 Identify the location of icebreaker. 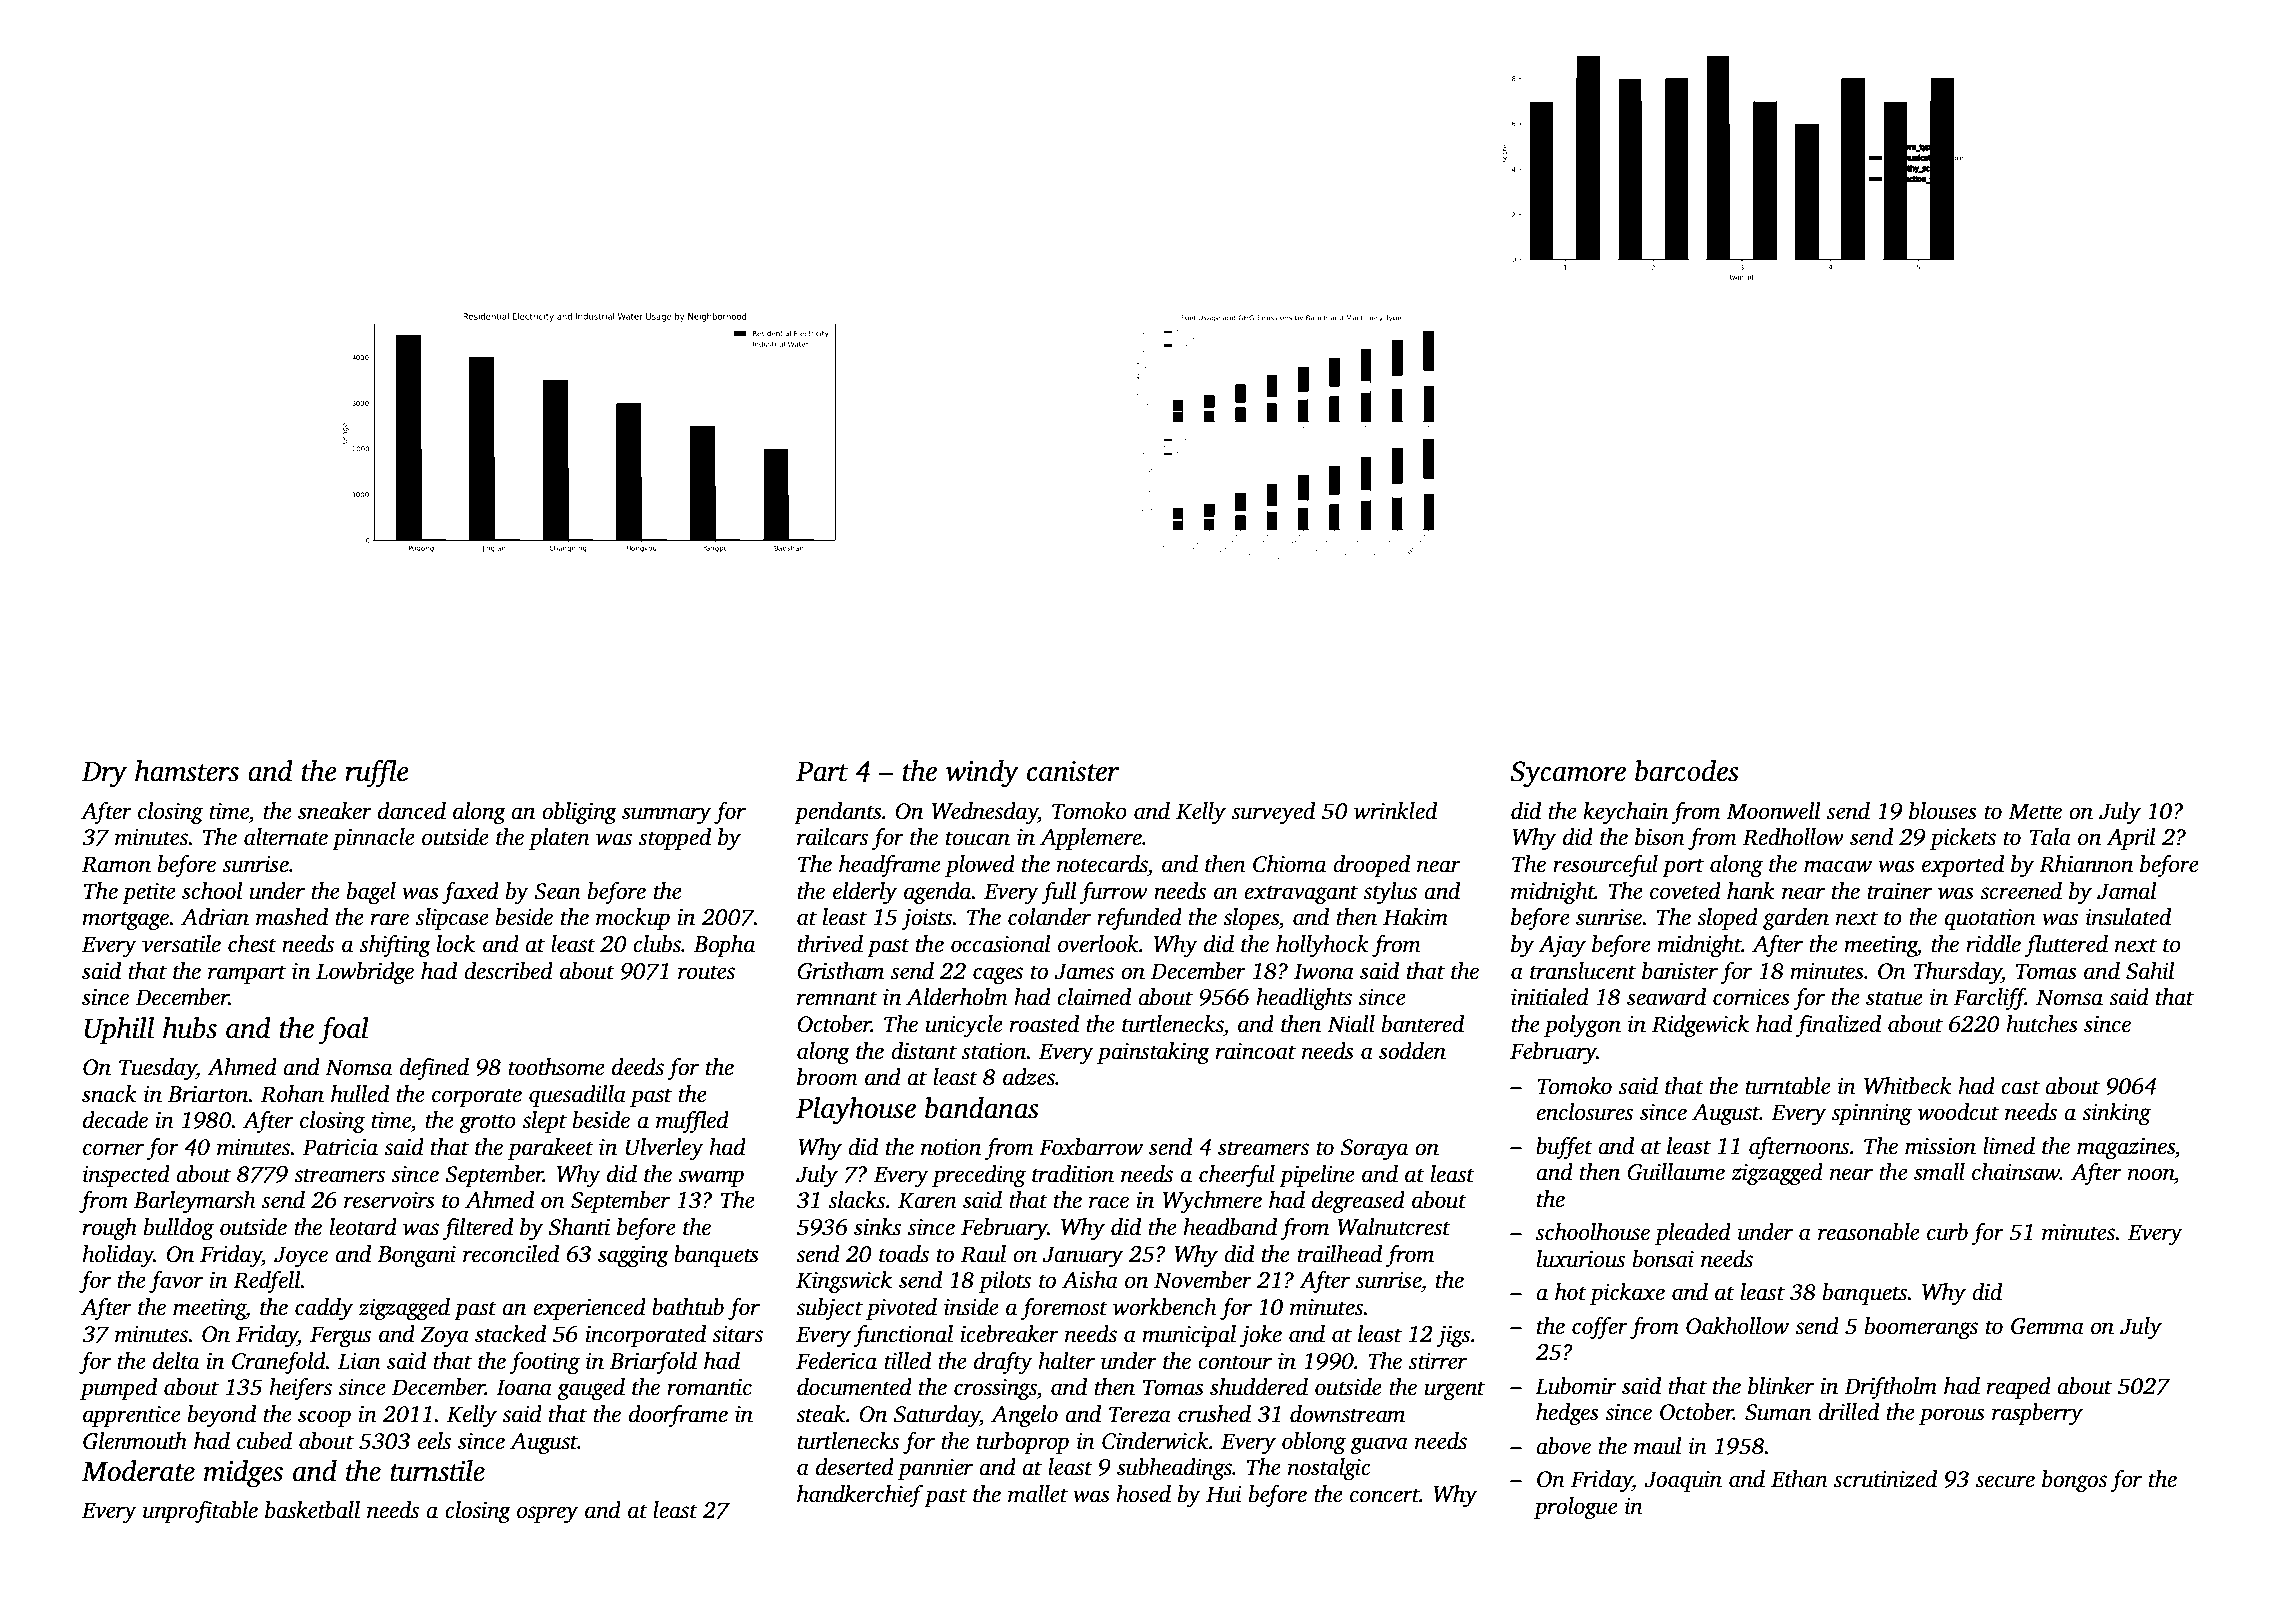
(1009, 1334).
